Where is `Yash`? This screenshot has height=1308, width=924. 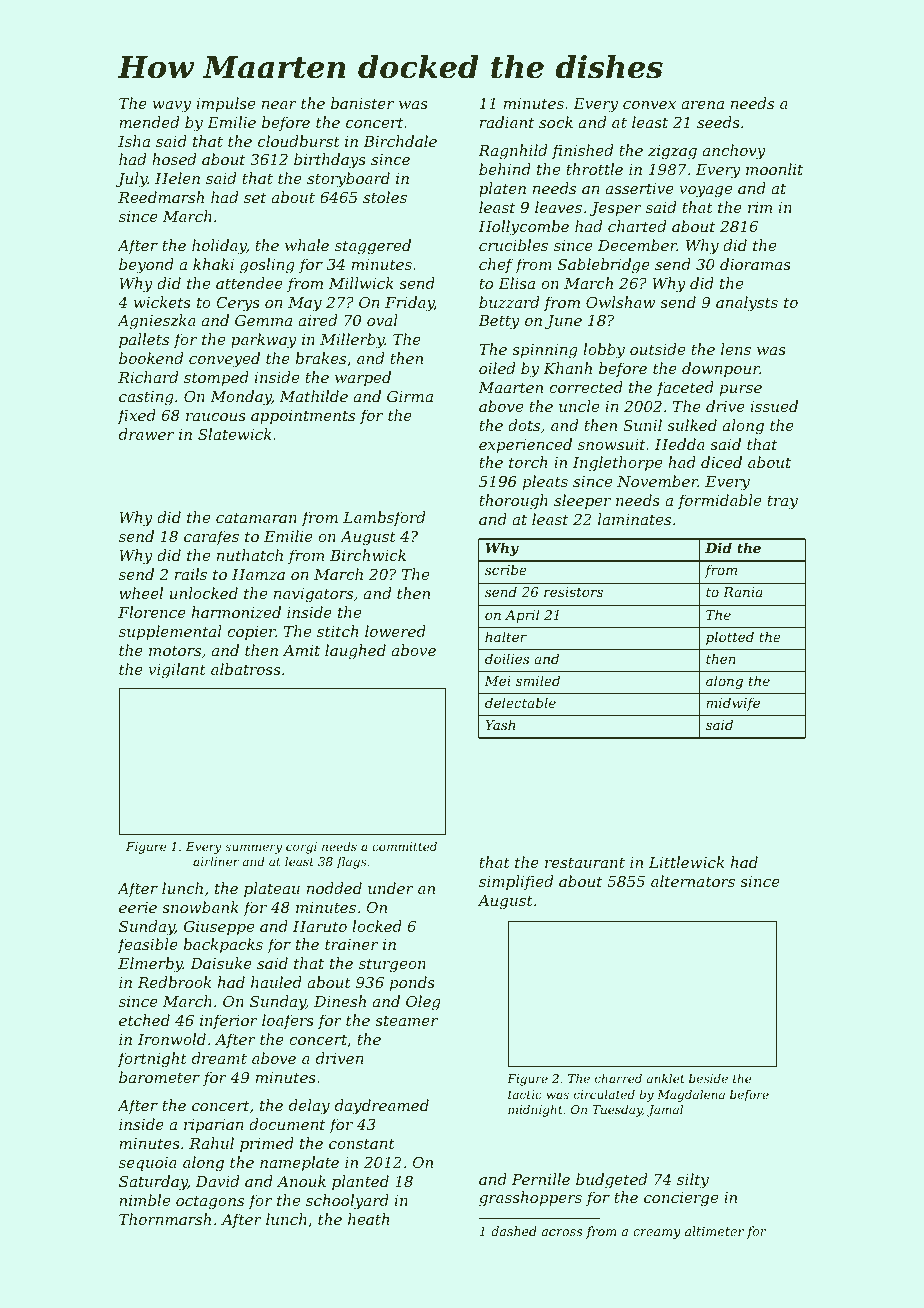
Yash is located at coordinates (500, 724).
